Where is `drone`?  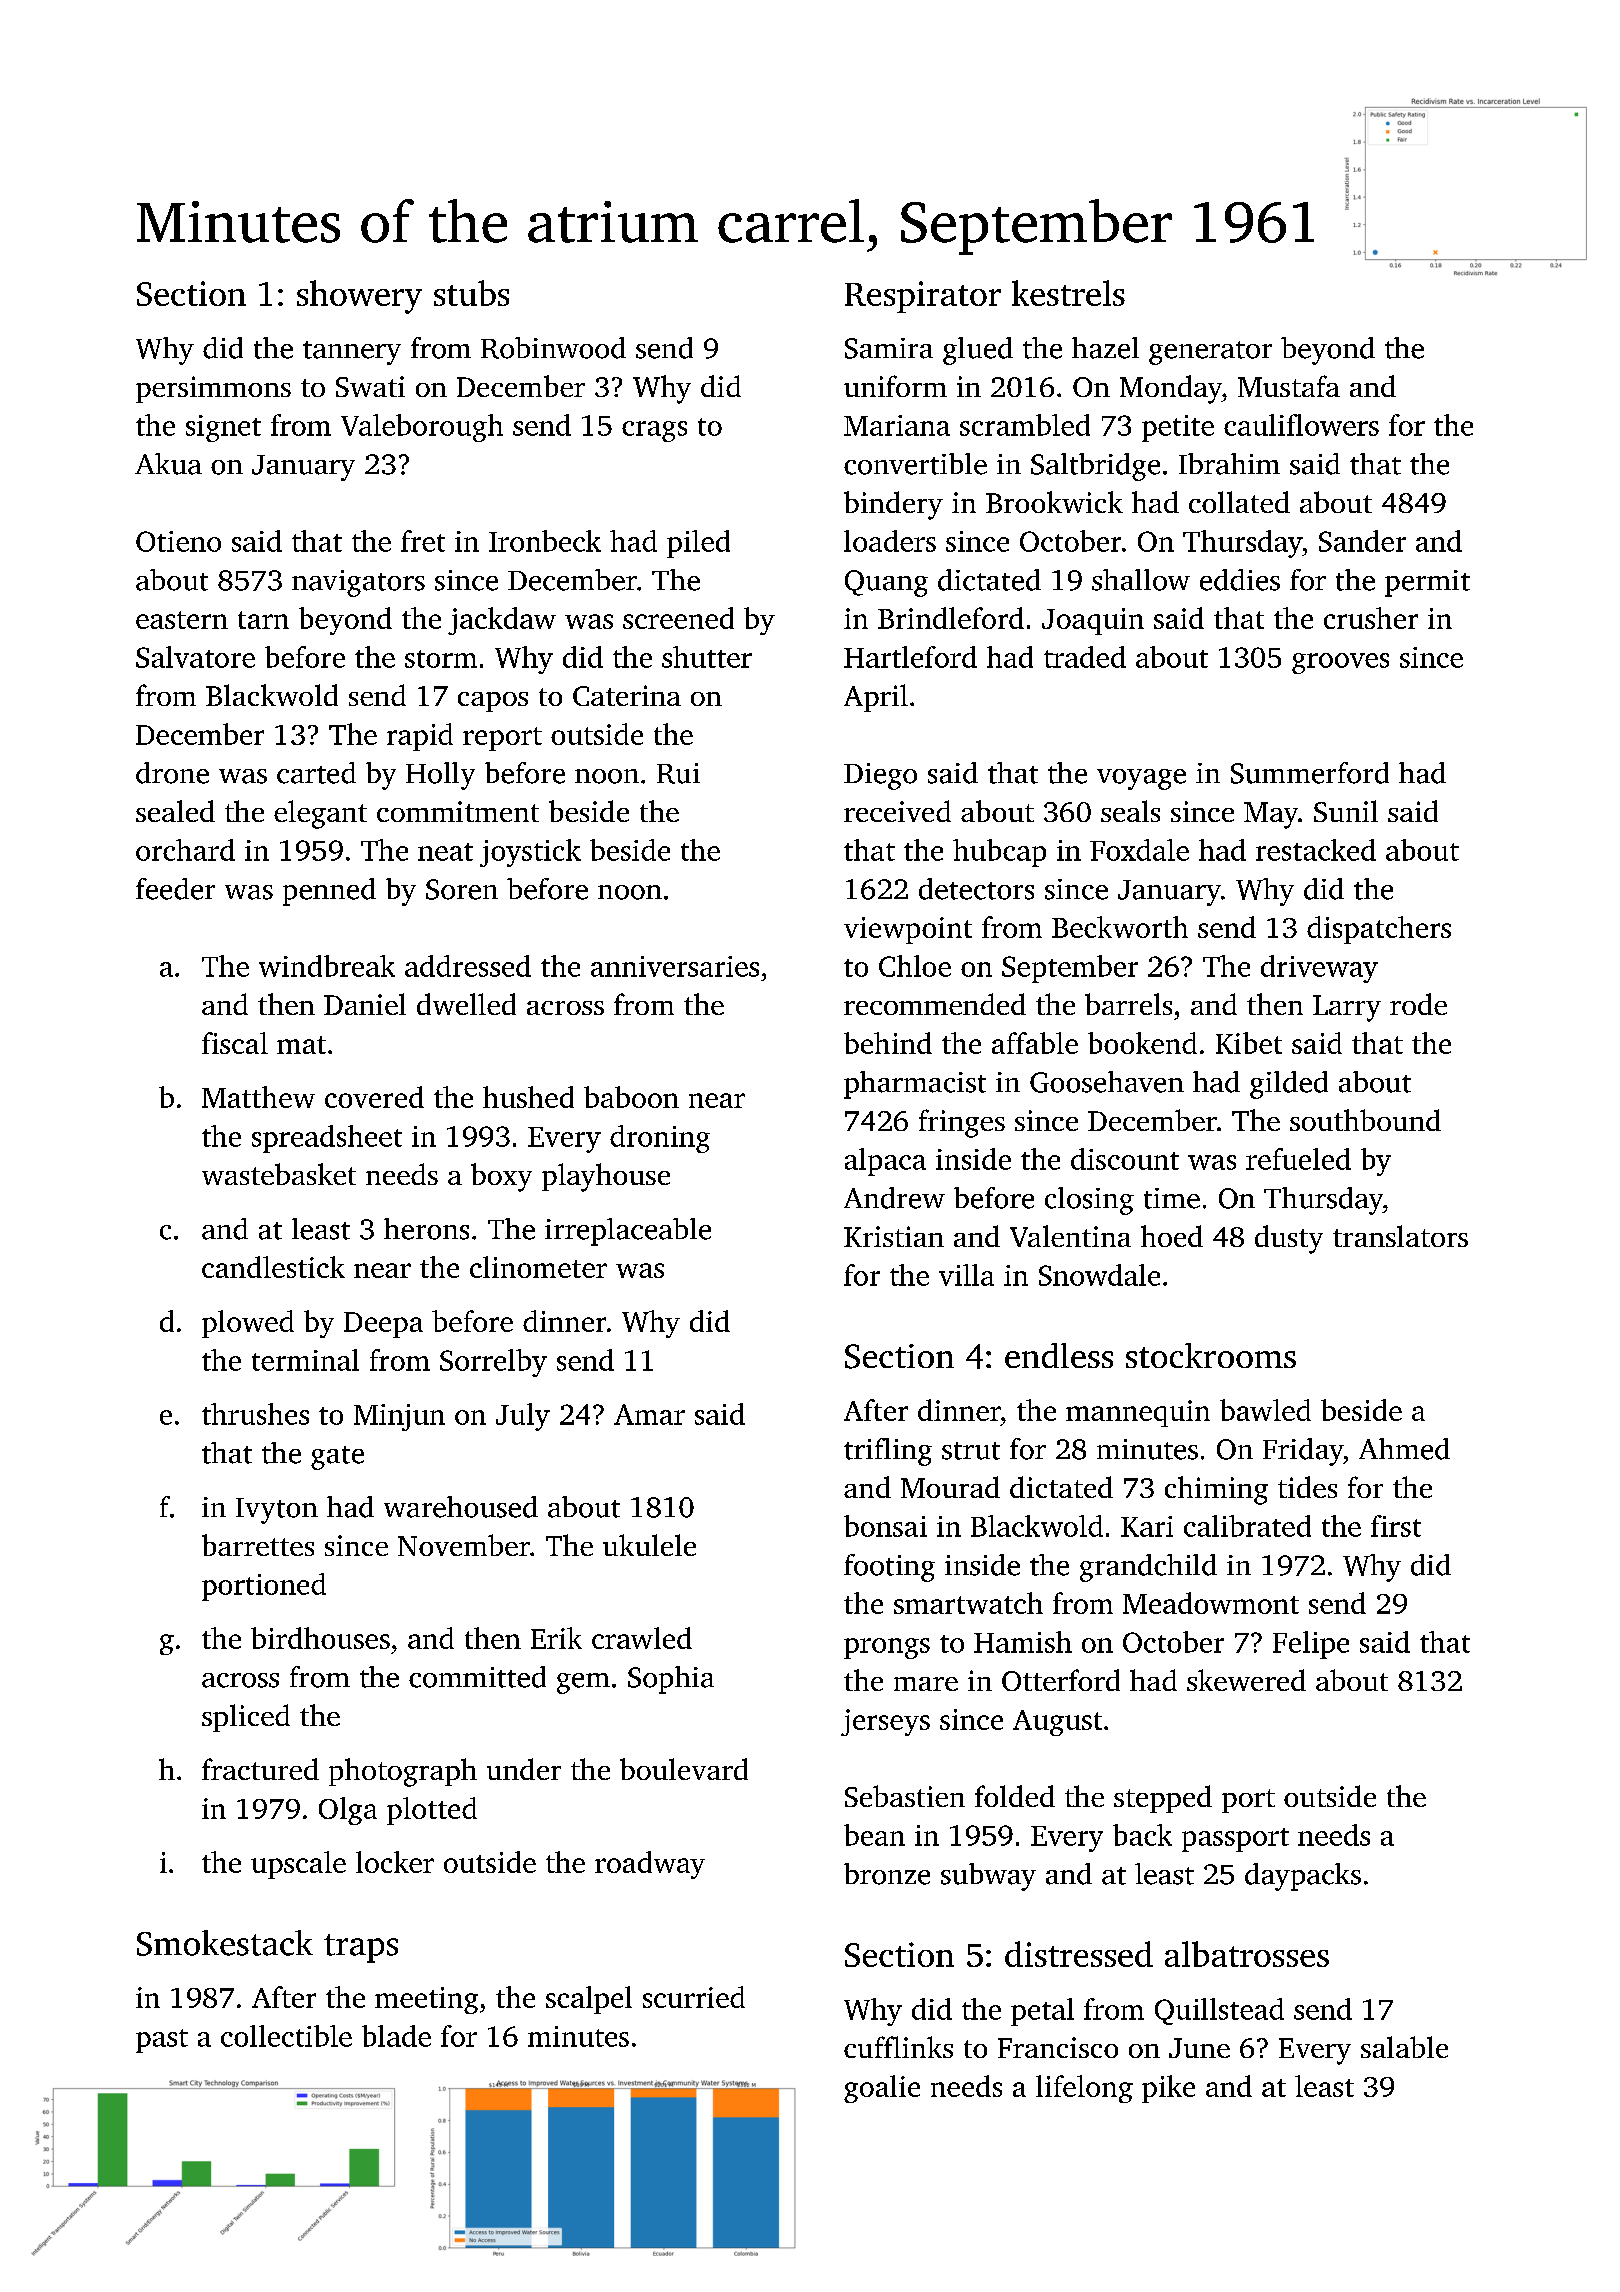
drone is located at coordinates (172, 773).
